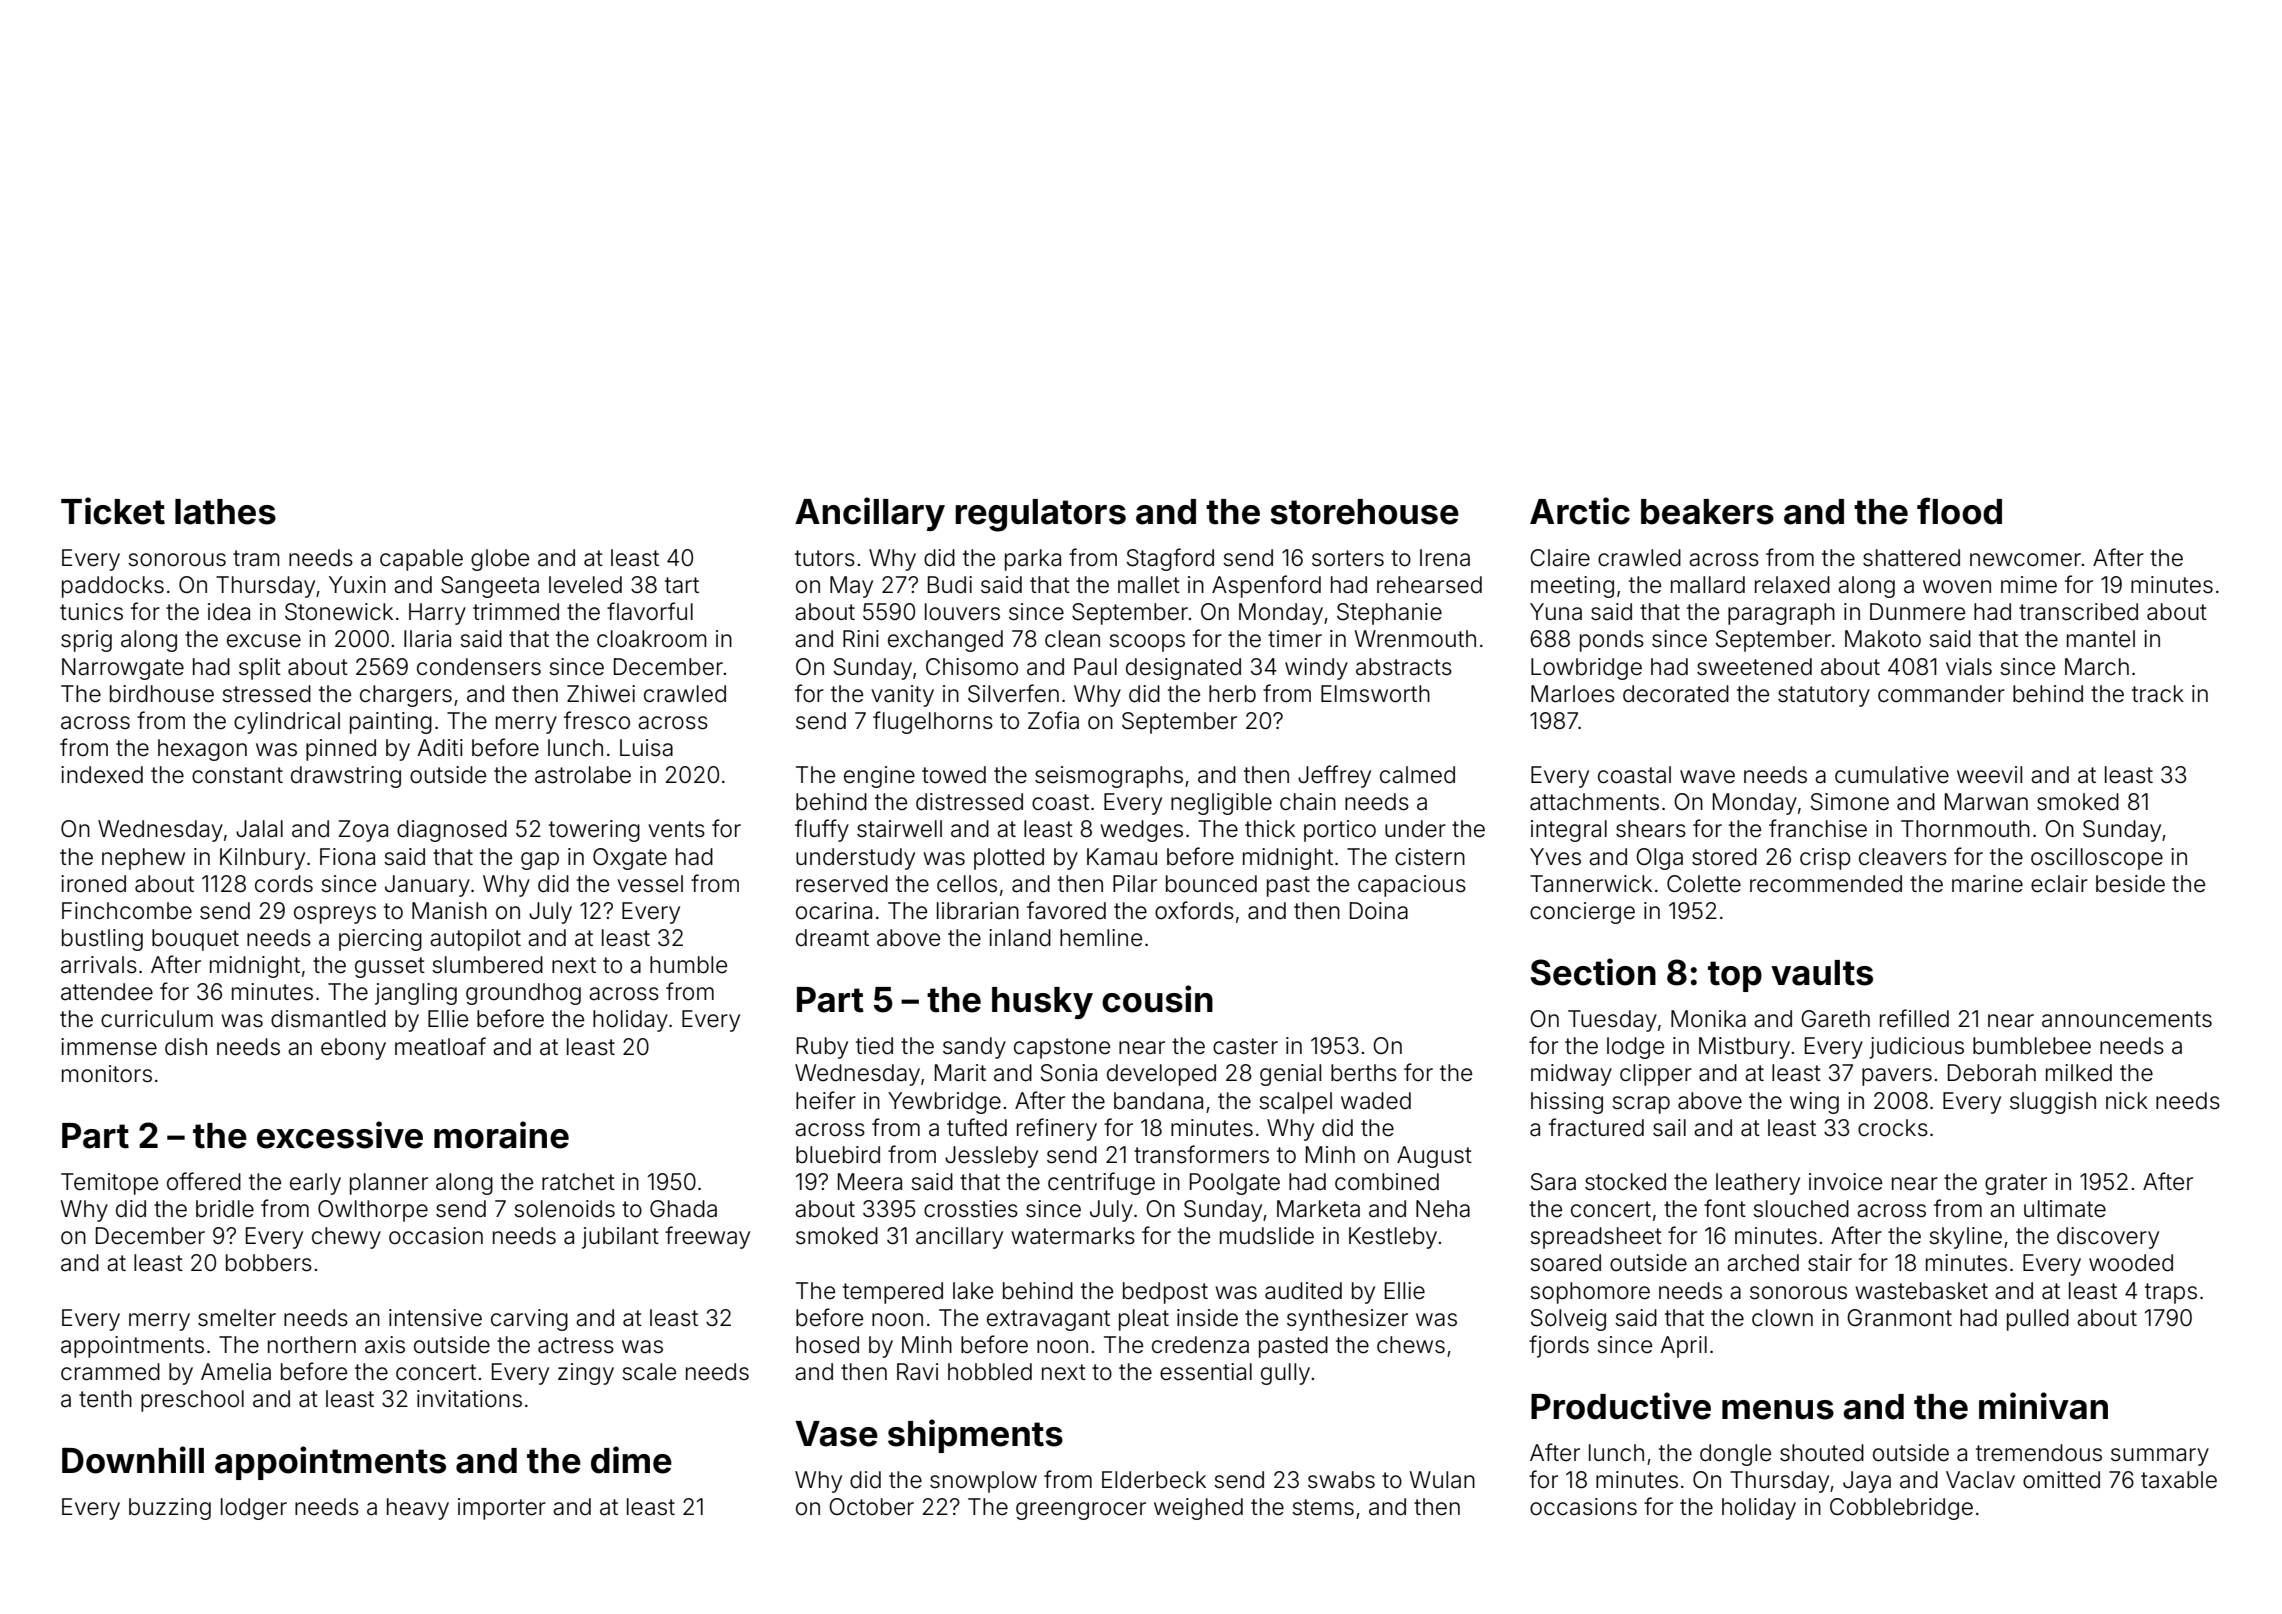 This screenshot has width=2282, height=1614. I want to click on oscilloscope, so click(2097, 859).
